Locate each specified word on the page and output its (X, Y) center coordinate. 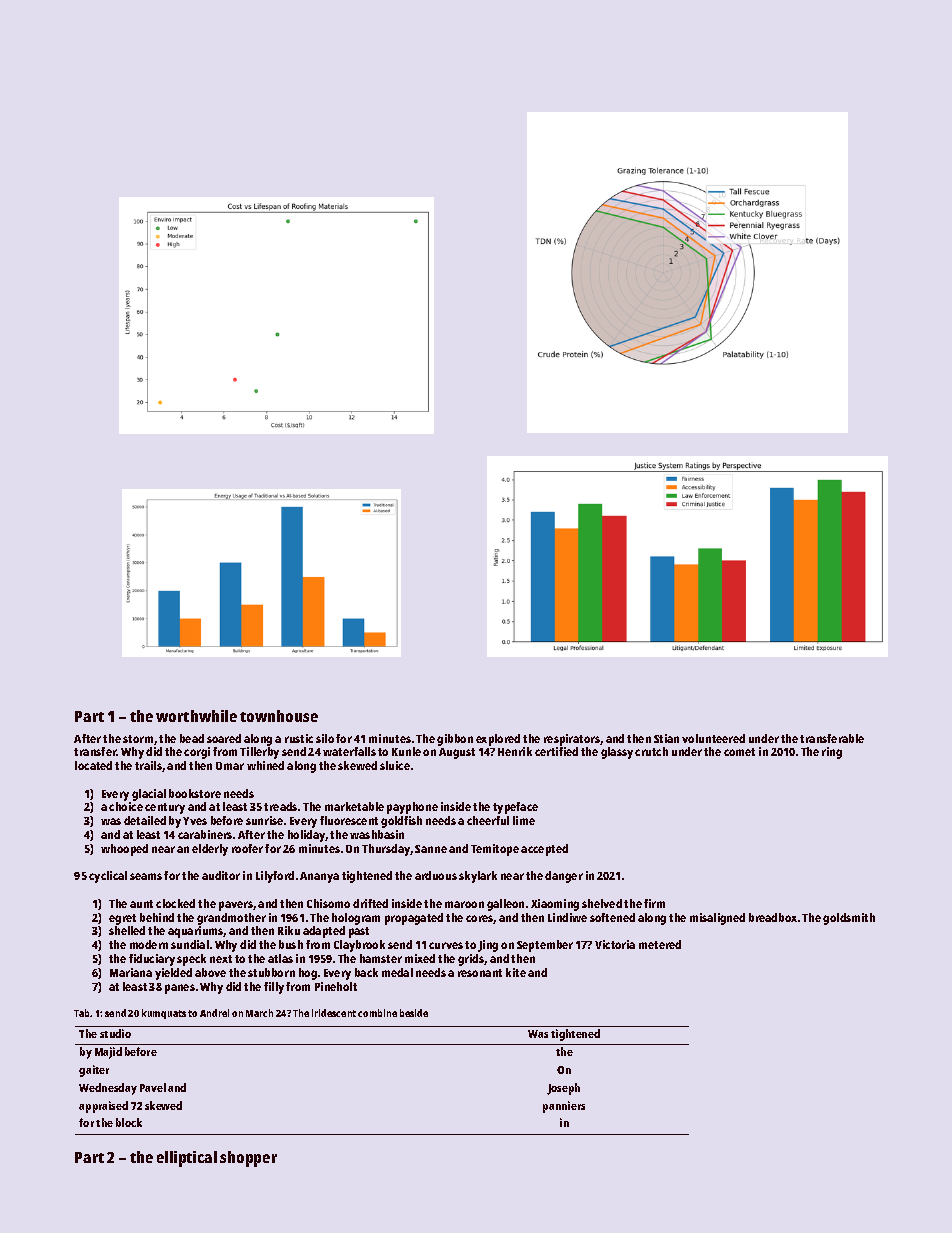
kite (516, 972)
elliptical (187, 1159)
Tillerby (259, 753)
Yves (195, 821)
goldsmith (849, 919)
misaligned (717, 919)
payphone (412, 808)
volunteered (713, 738)
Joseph (563, 1089)
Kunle (406, 751)
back (366, 972)
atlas (280, 958)
